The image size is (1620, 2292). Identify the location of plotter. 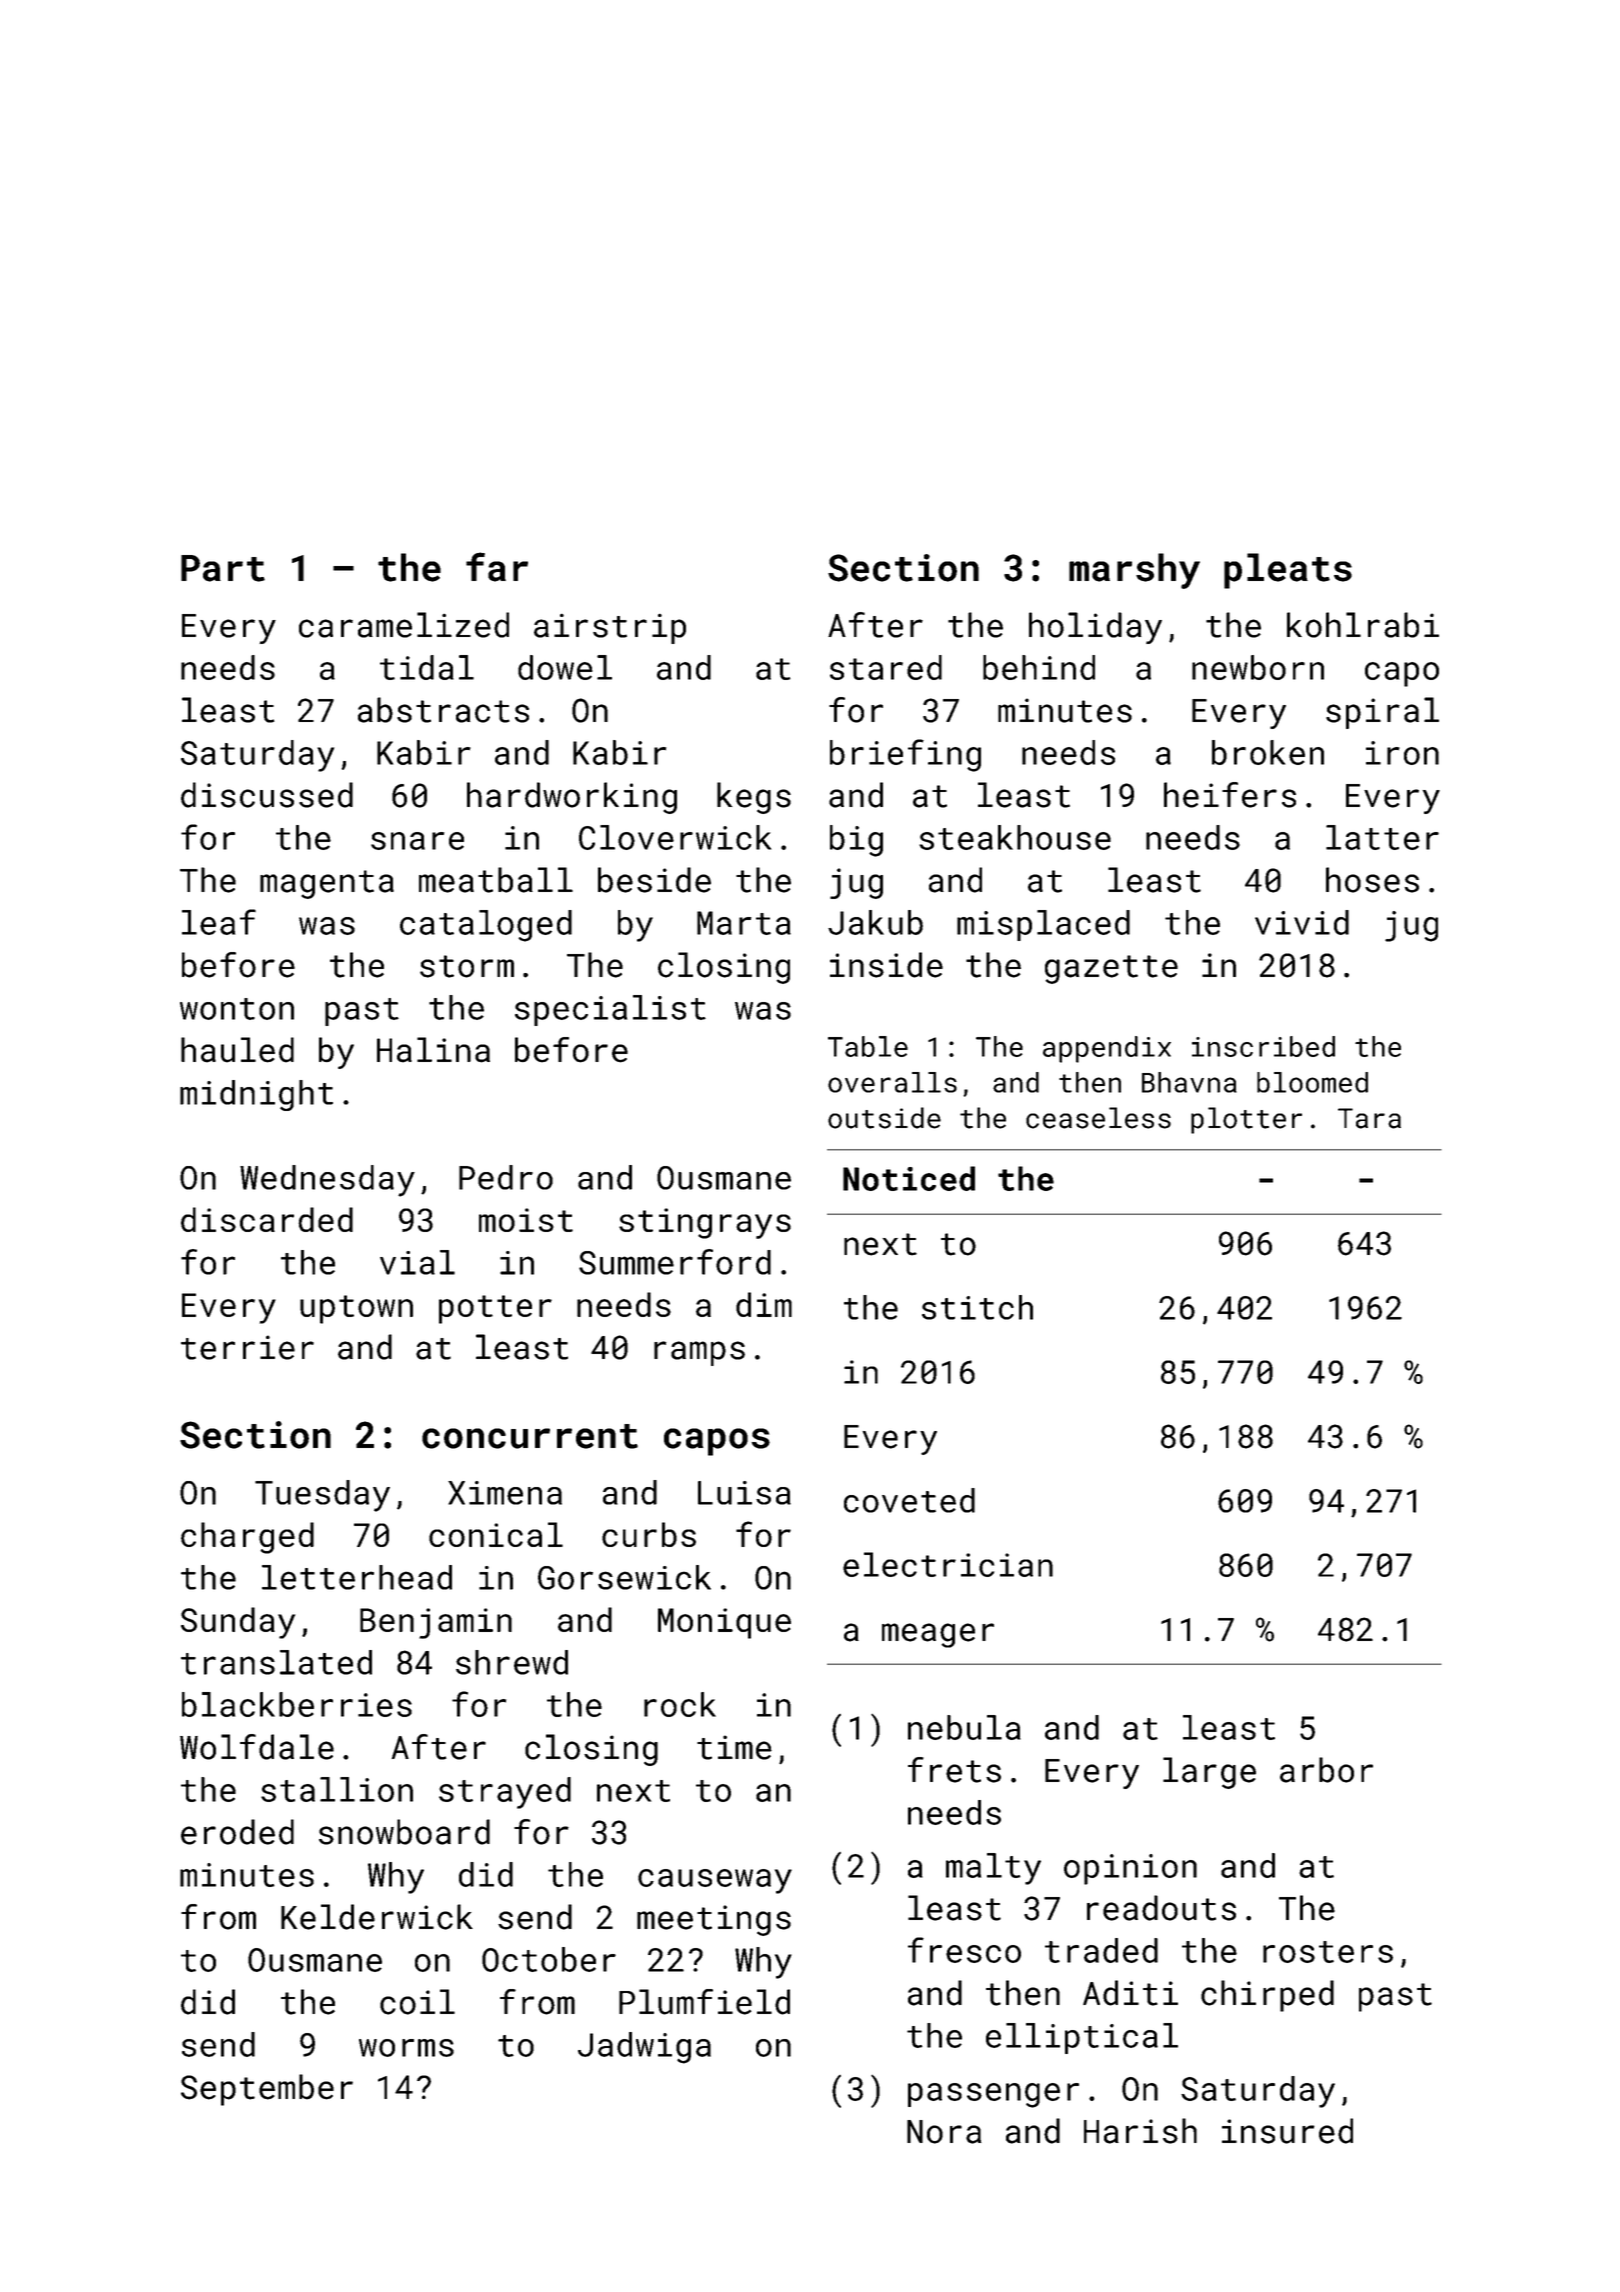
(1246, 1120).
